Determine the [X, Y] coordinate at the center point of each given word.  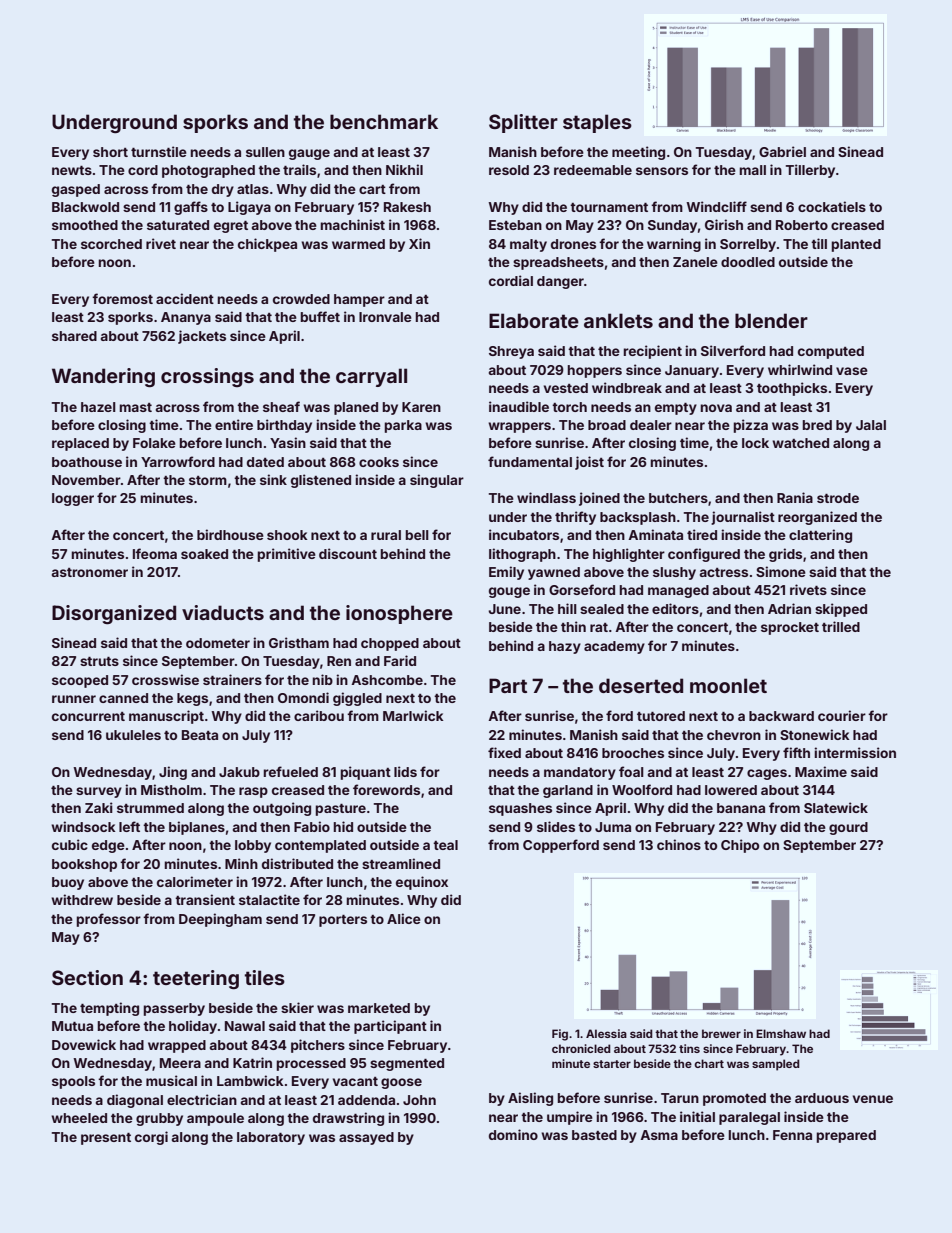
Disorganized [114, 614]
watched [800, 443]
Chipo [740, 846]
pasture [341, 810]
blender [771, 320]
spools [73, 1082]
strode [838, 498]
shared [74, 336]
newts [72, 170]
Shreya [511, 352]
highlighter [629, 555]
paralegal [749, 1118]
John [419, 1100]
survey [99, 792]
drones [573, 244]
